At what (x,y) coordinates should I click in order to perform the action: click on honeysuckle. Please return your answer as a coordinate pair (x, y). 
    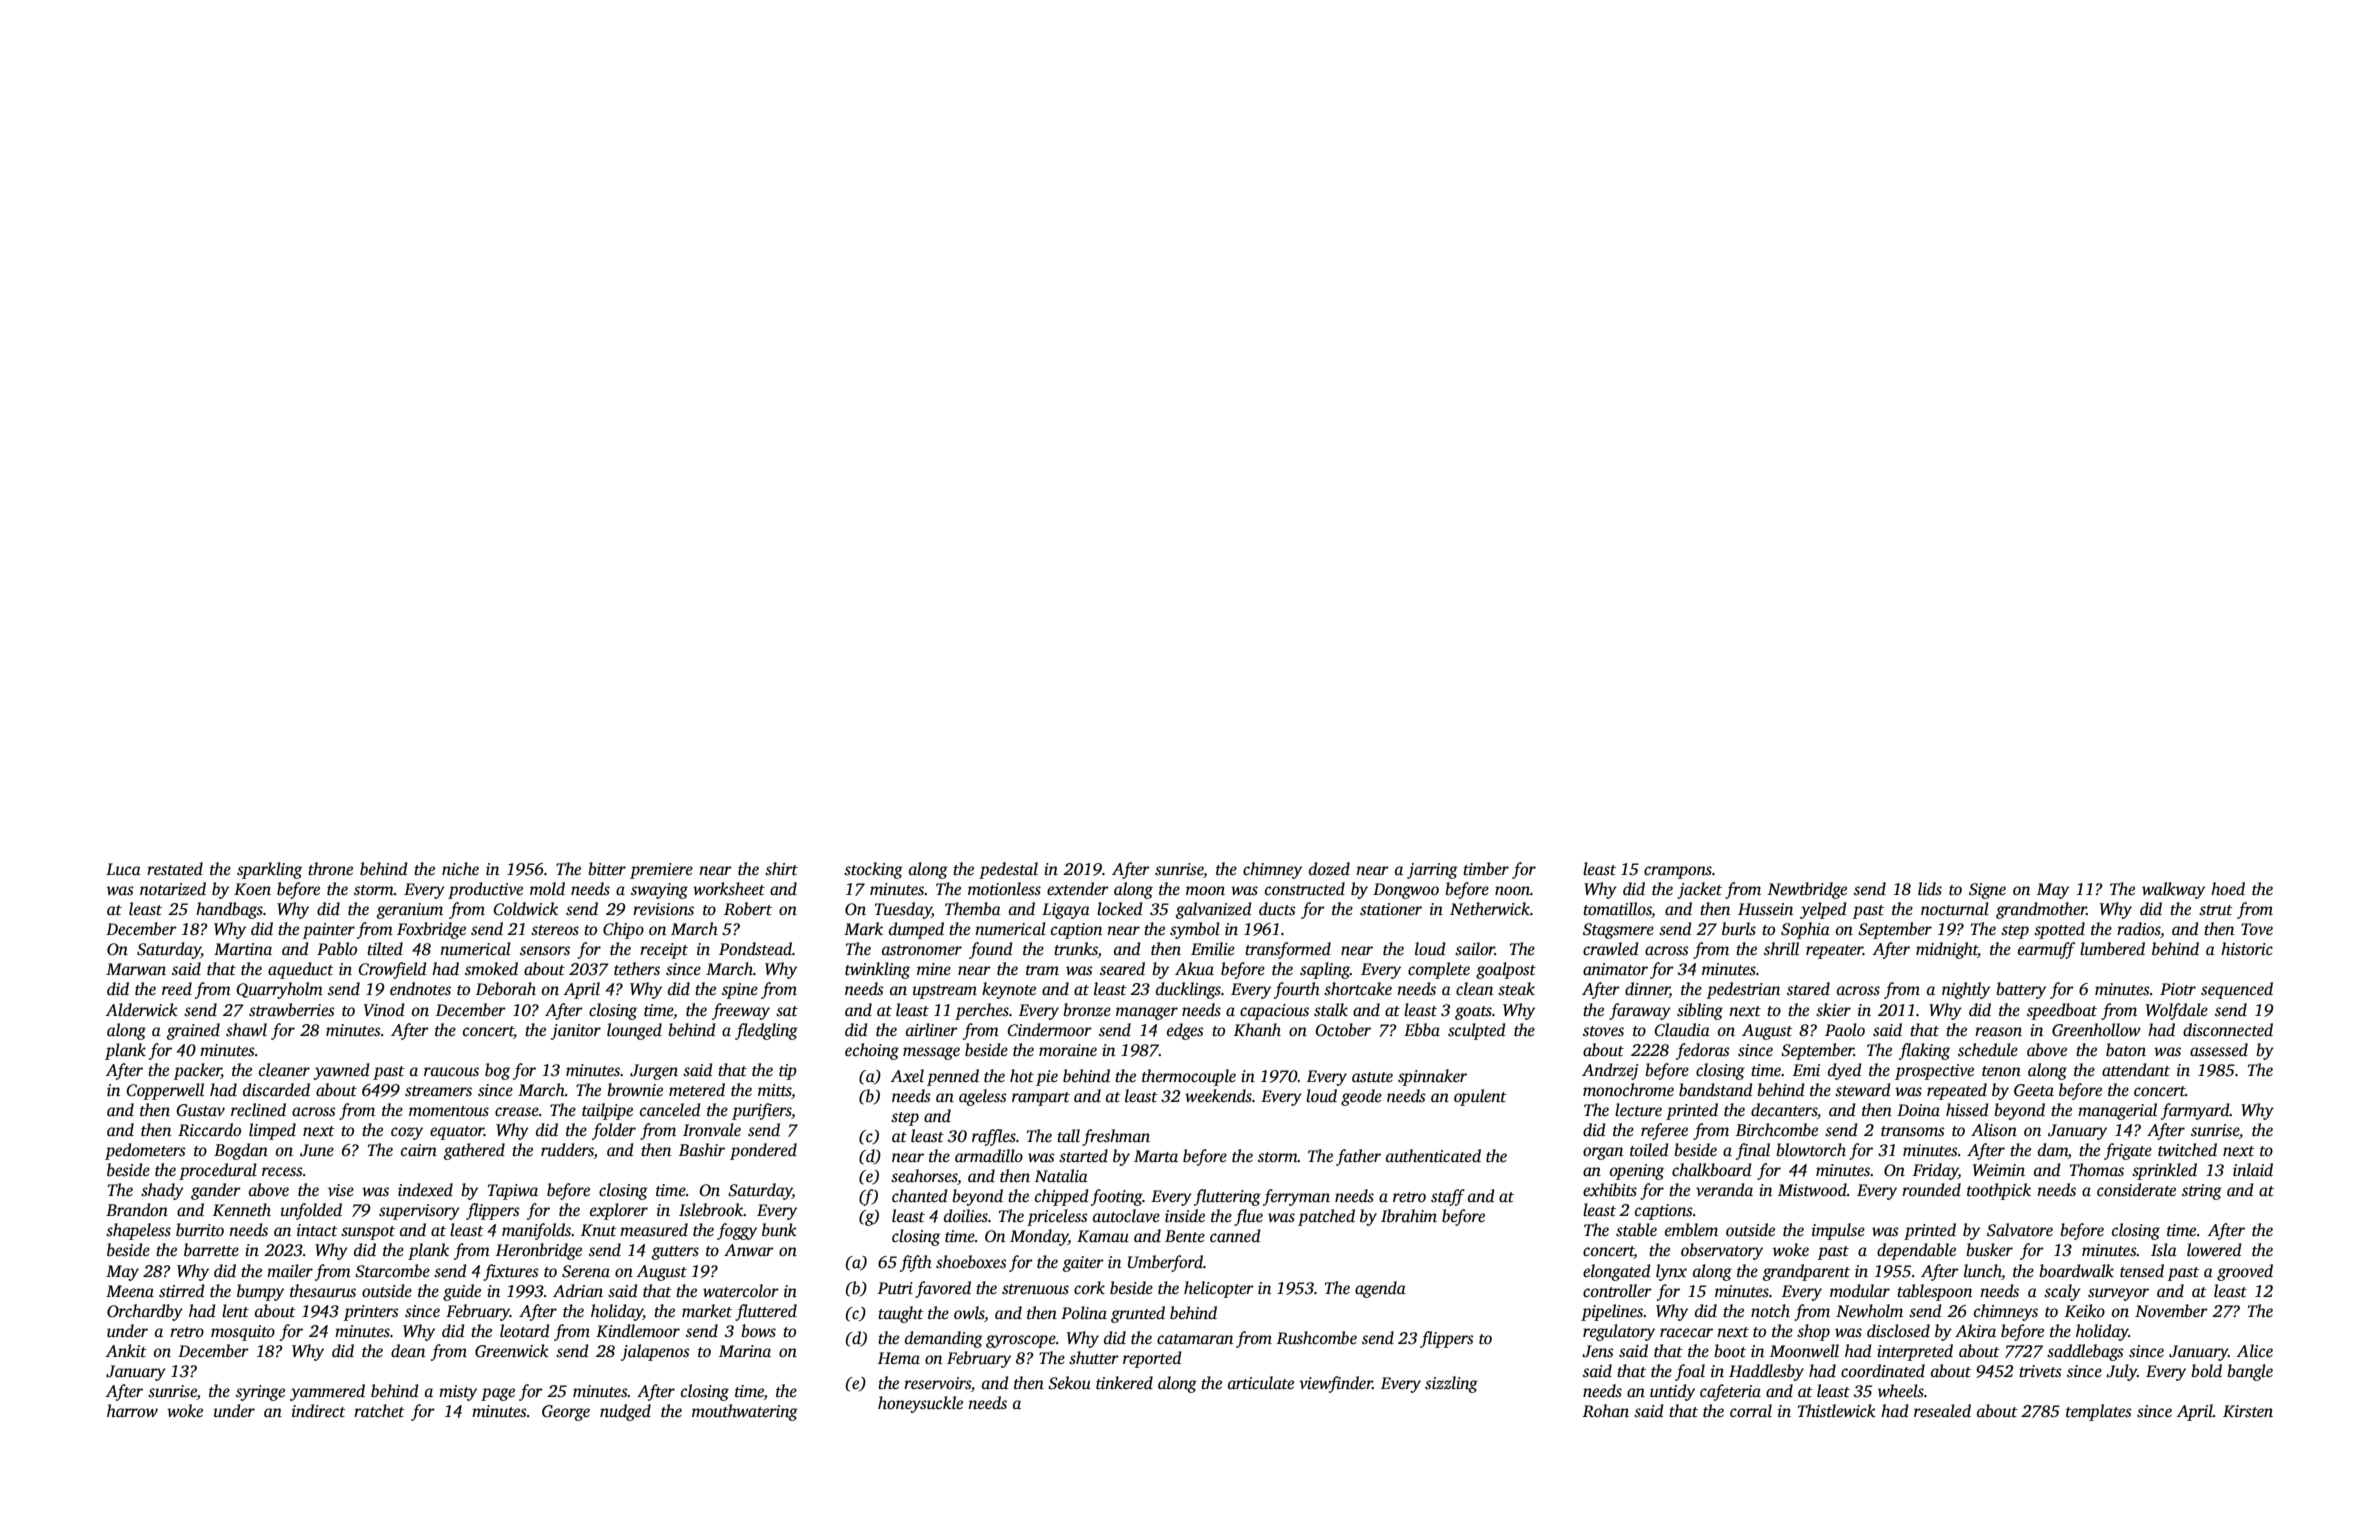
    Looking at the image, I should click on (920, 1404).
